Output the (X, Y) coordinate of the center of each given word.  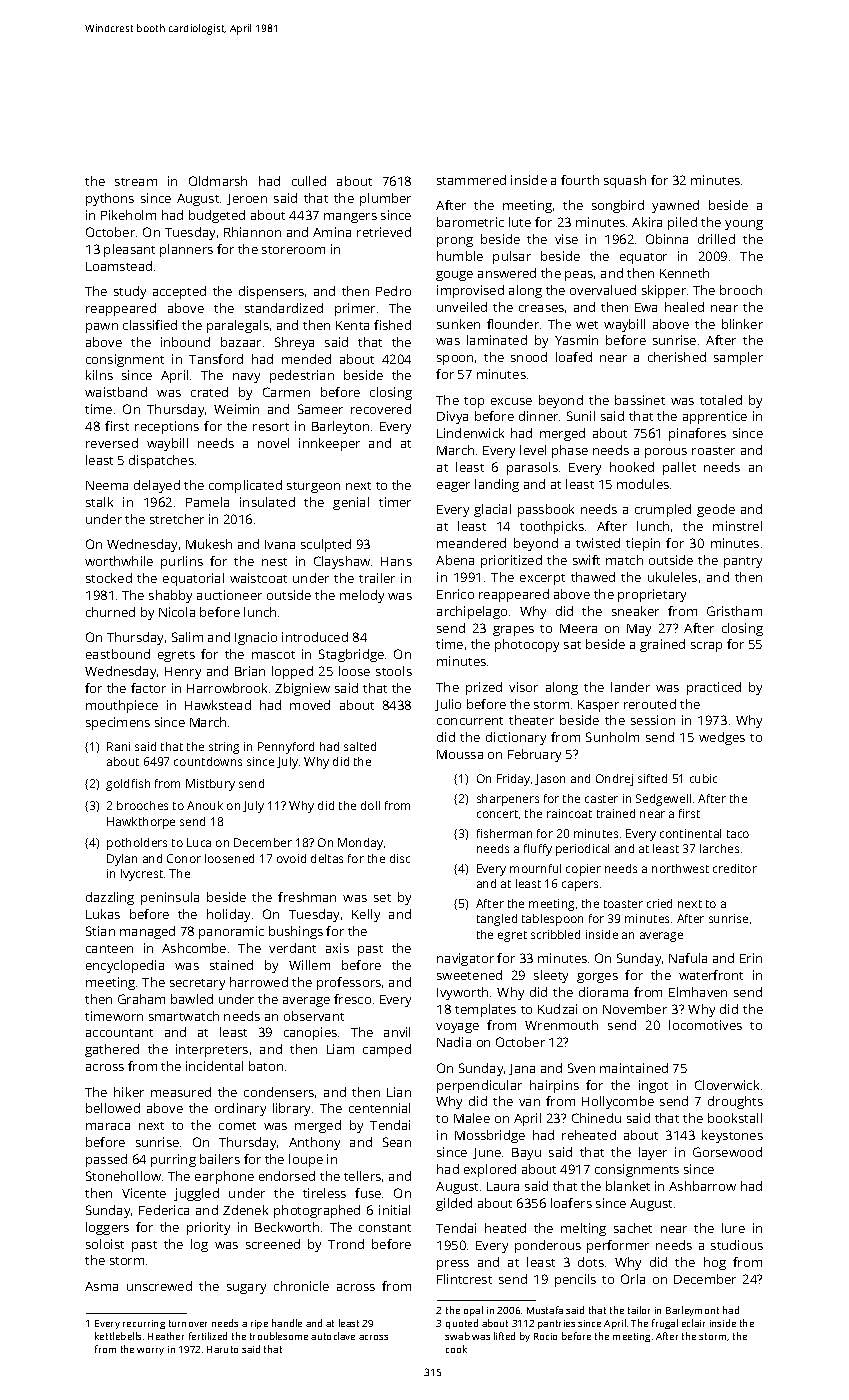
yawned (675, 206)
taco (738, 834)
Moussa (460, 754)
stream (136, 182)
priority (208, 1228)
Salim (187, 637)
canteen (109, 949)
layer (653, 1153)
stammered (471, 180)
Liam (340, 1049)
